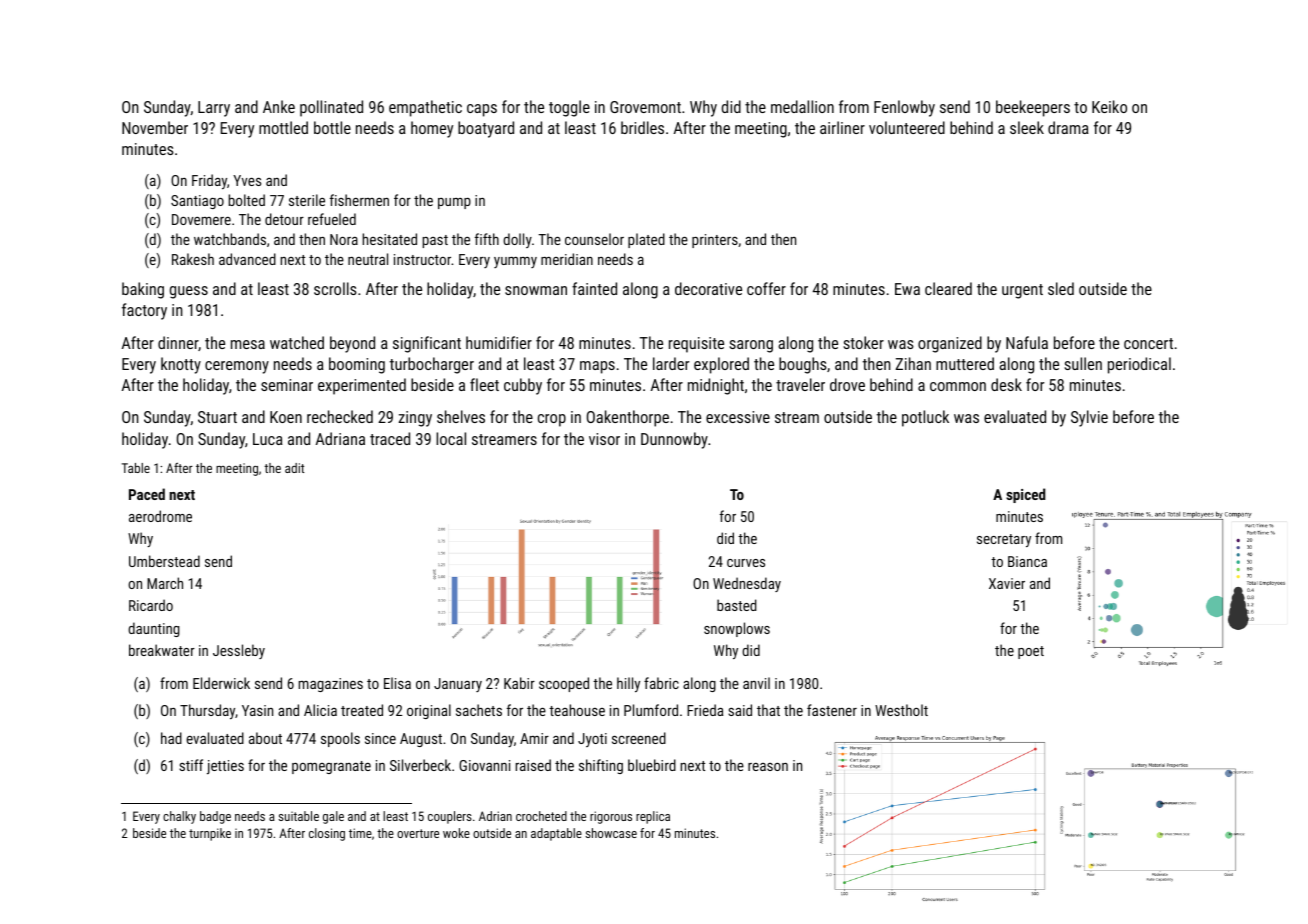 This document has width=1308, height=924. Describe the element at coordinates (210, 834) in the document. I see `turnpike` at that location.
